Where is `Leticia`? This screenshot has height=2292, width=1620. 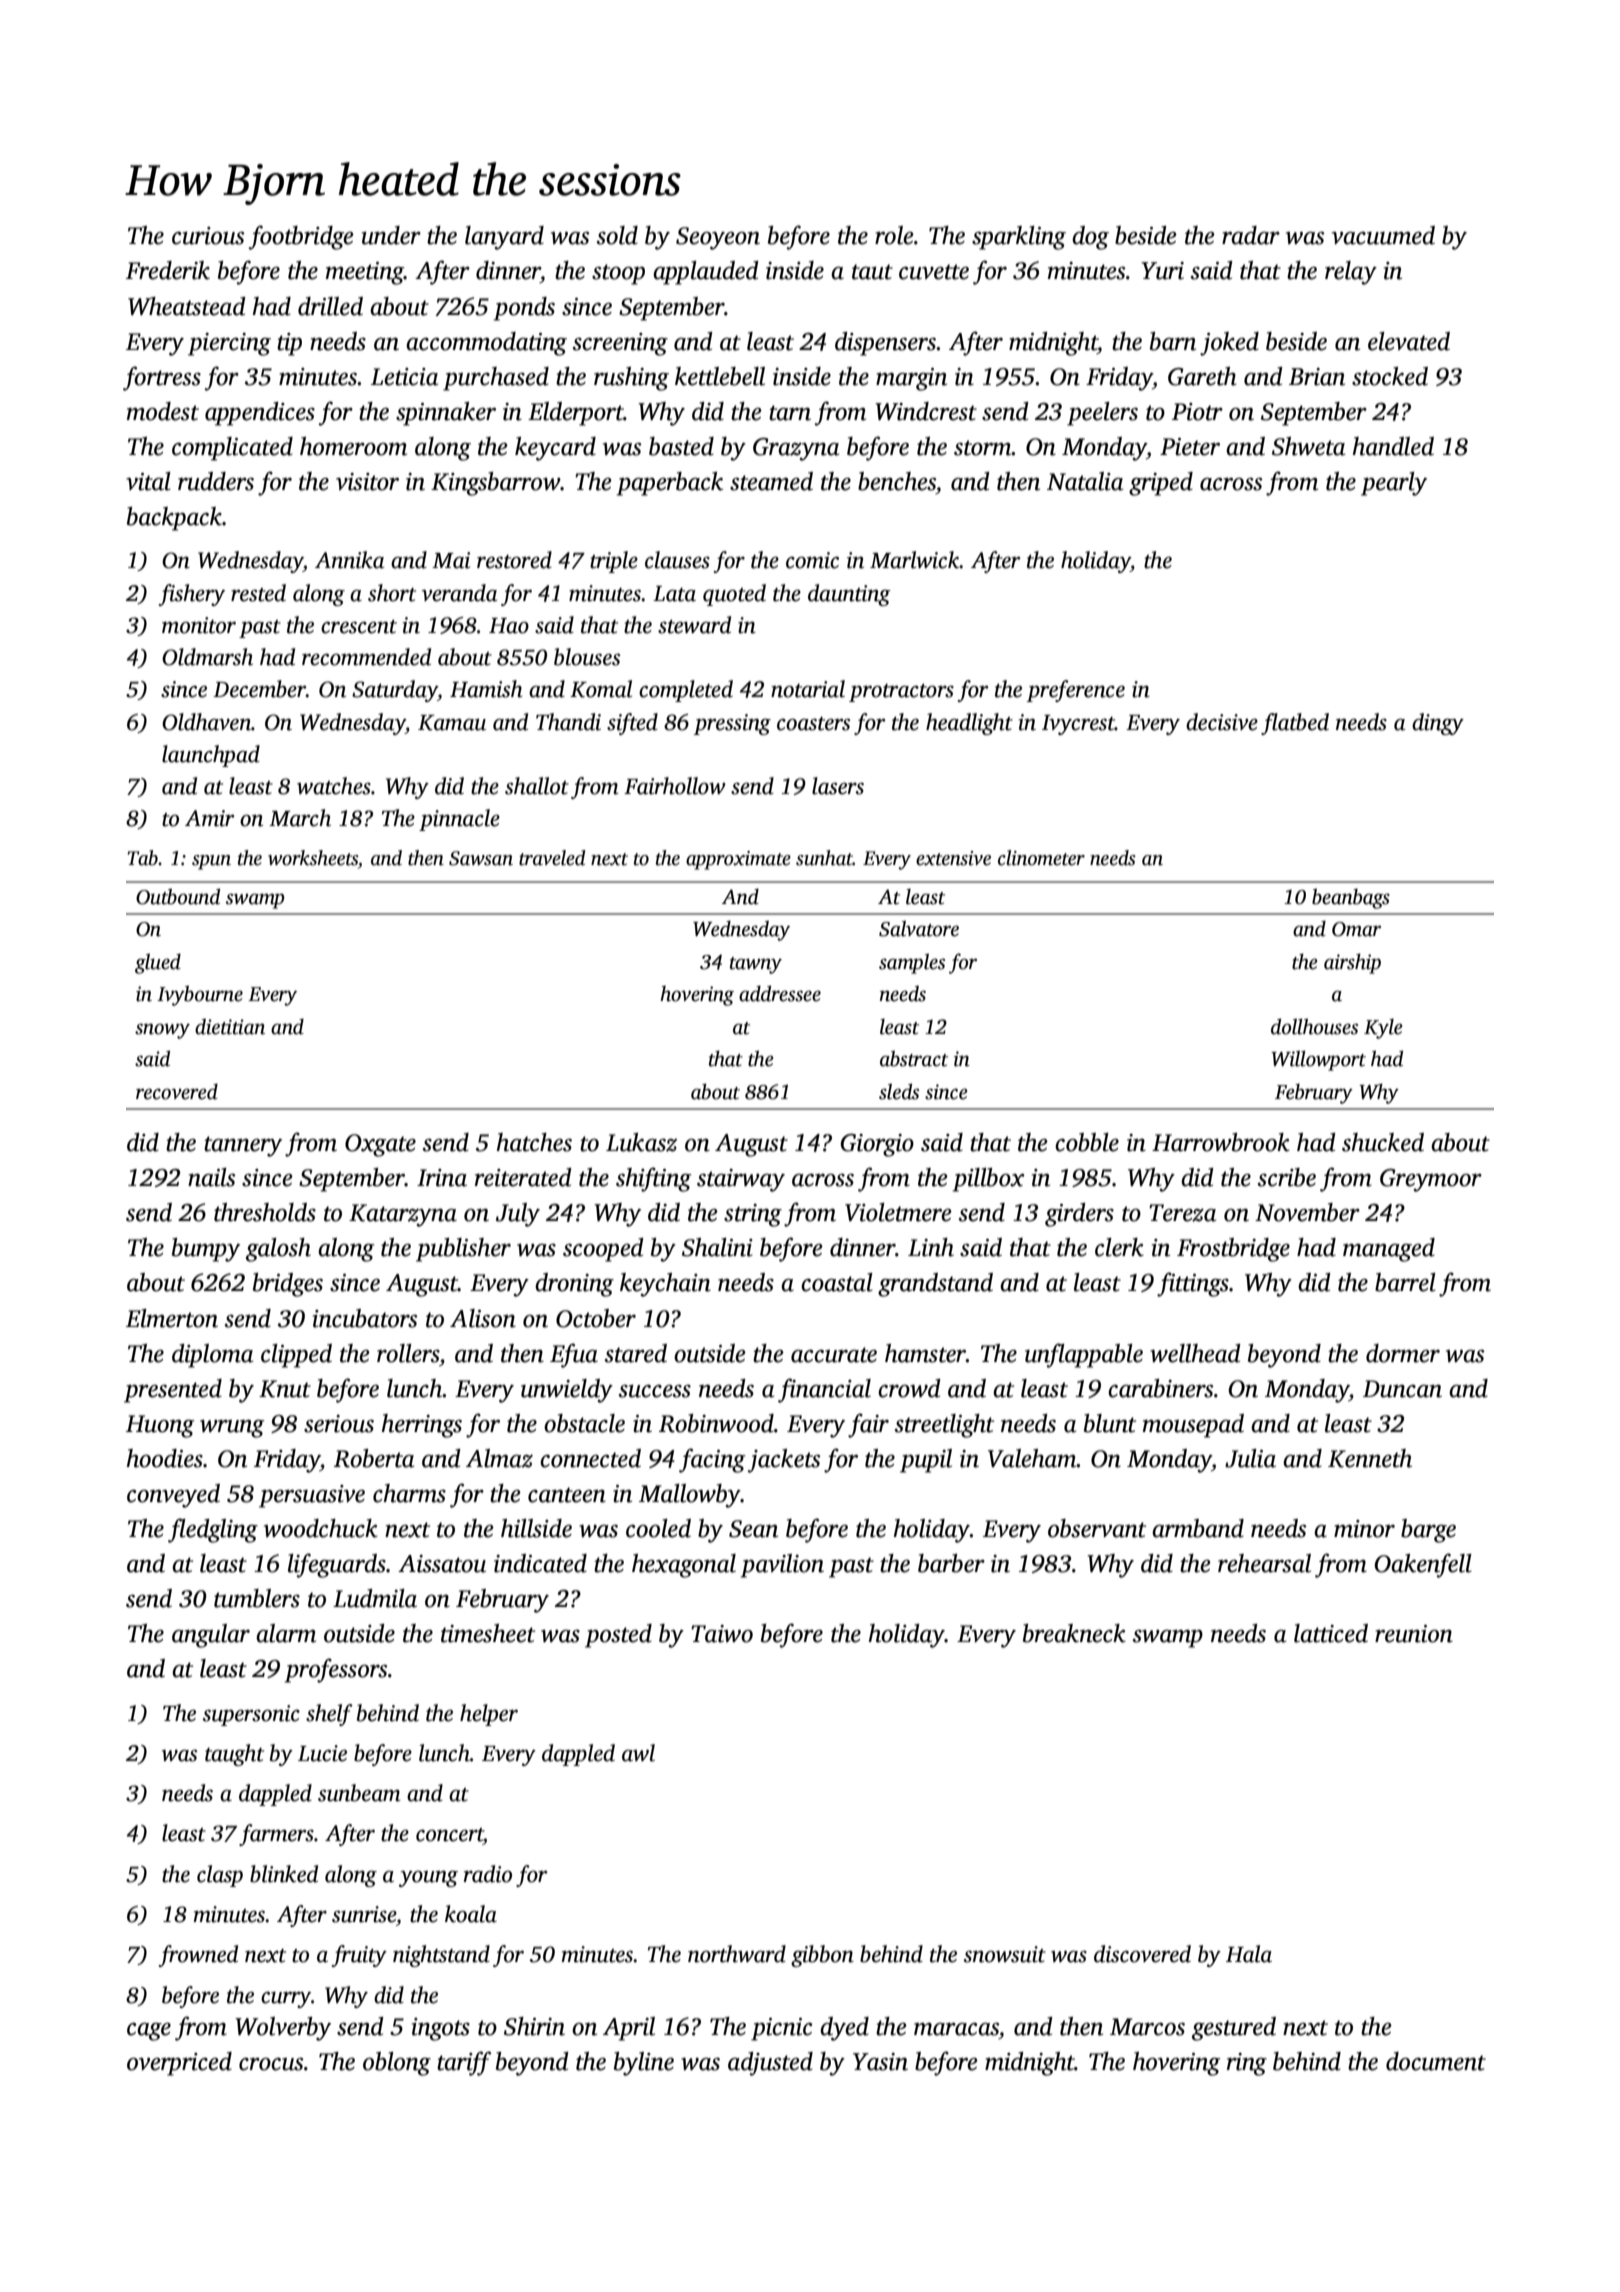 Leticia is located at coordinates (404, 377).
